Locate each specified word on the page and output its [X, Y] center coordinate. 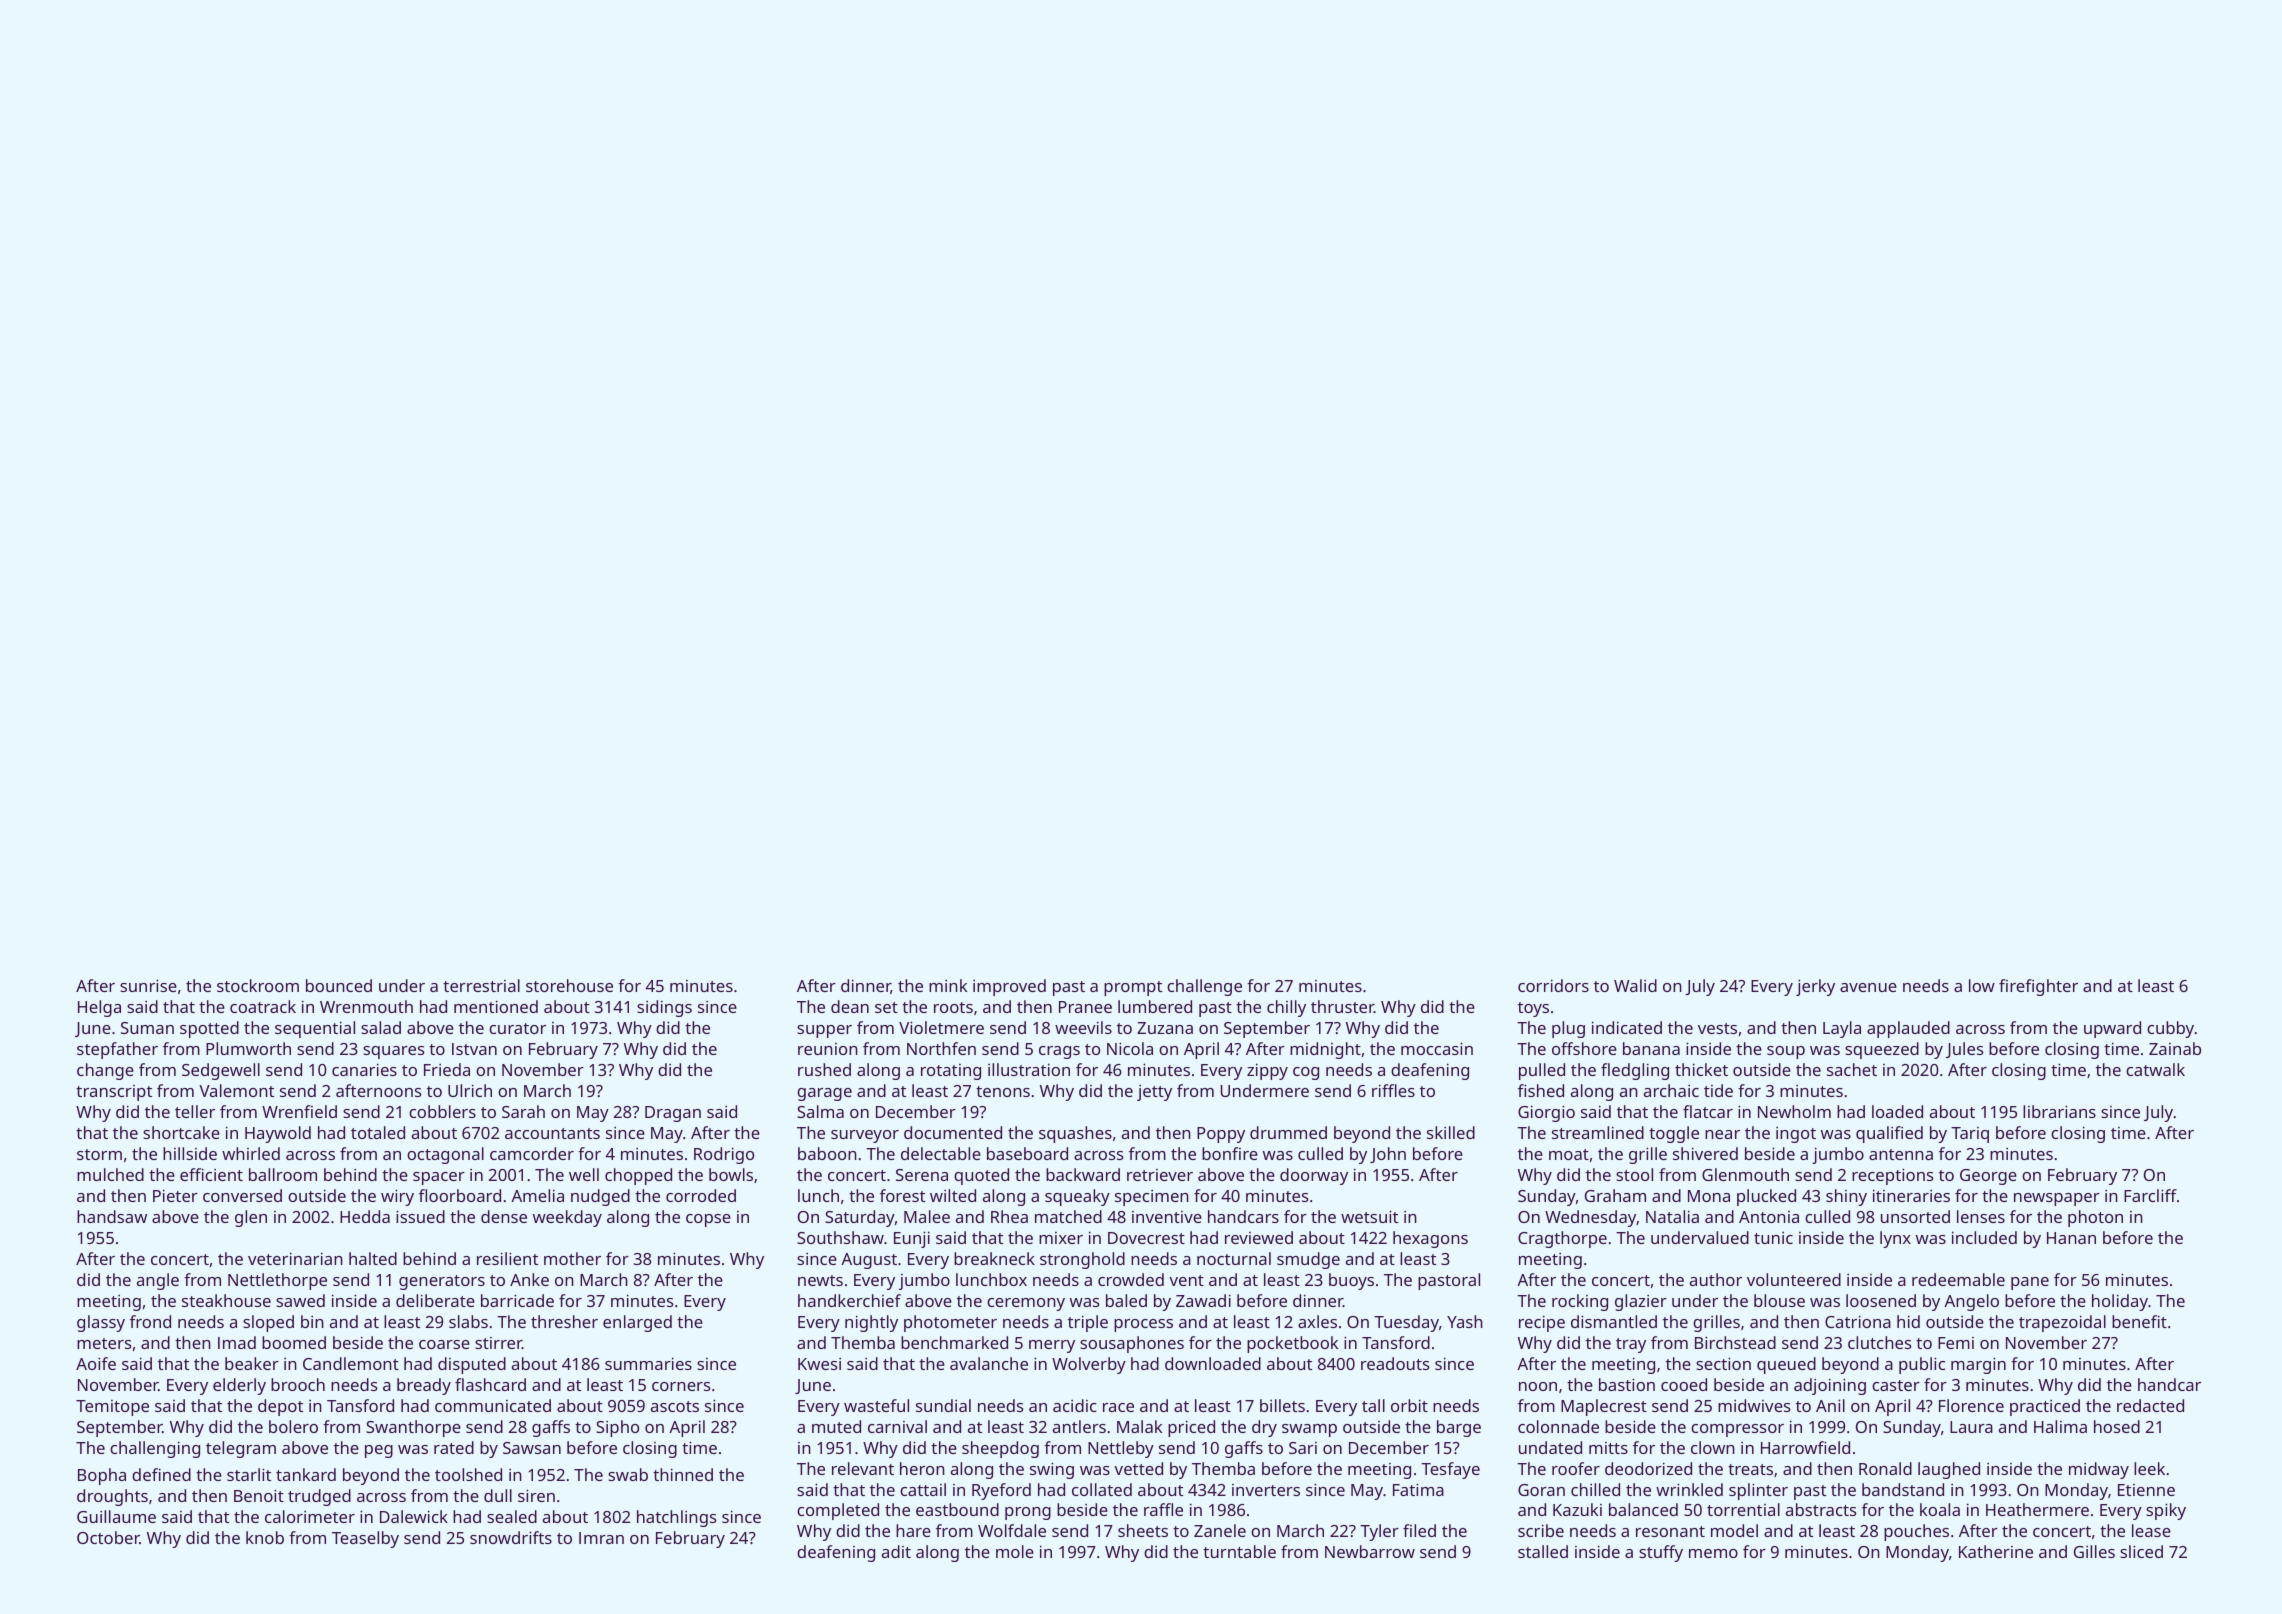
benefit [2139, 1321]
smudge [1308, 1260]
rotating [951, 1072]
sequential [315, 1029]
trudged [319, 1497]
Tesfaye [1450, 1470]
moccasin [1437, 1048]
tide [1718, 1090]
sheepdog [1000, 1449]
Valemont [236, 1090]
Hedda [365, 1216]
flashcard [490, 1384]
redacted [2150, 1405]
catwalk [2155, 1069]
